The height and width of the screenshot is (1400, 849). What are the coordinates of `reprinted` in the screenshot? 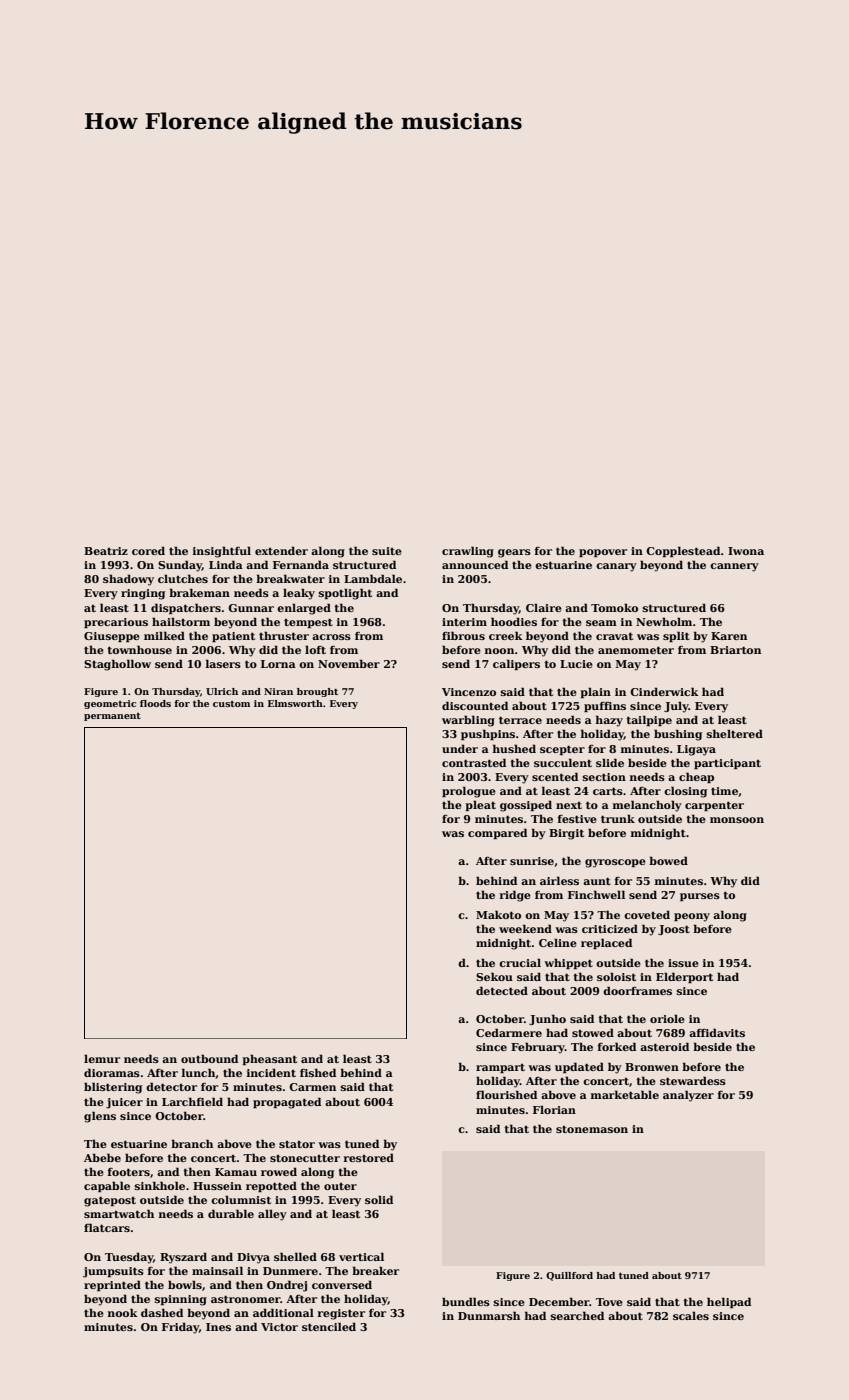 It's located at (112, 1285).
